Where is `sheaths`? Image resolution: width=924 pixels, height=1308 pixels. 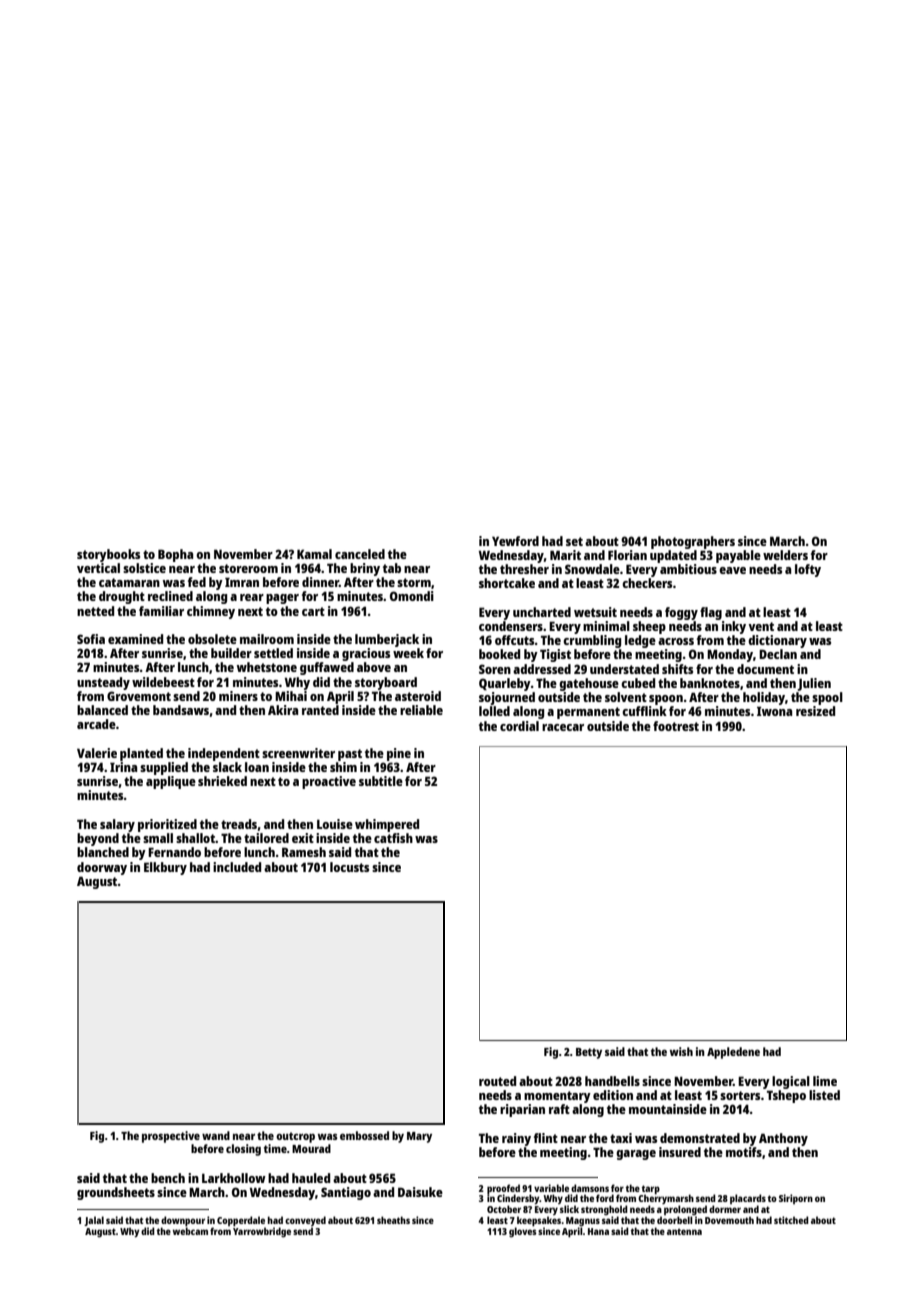
sheaths is located at coordinates (393, 1220).
